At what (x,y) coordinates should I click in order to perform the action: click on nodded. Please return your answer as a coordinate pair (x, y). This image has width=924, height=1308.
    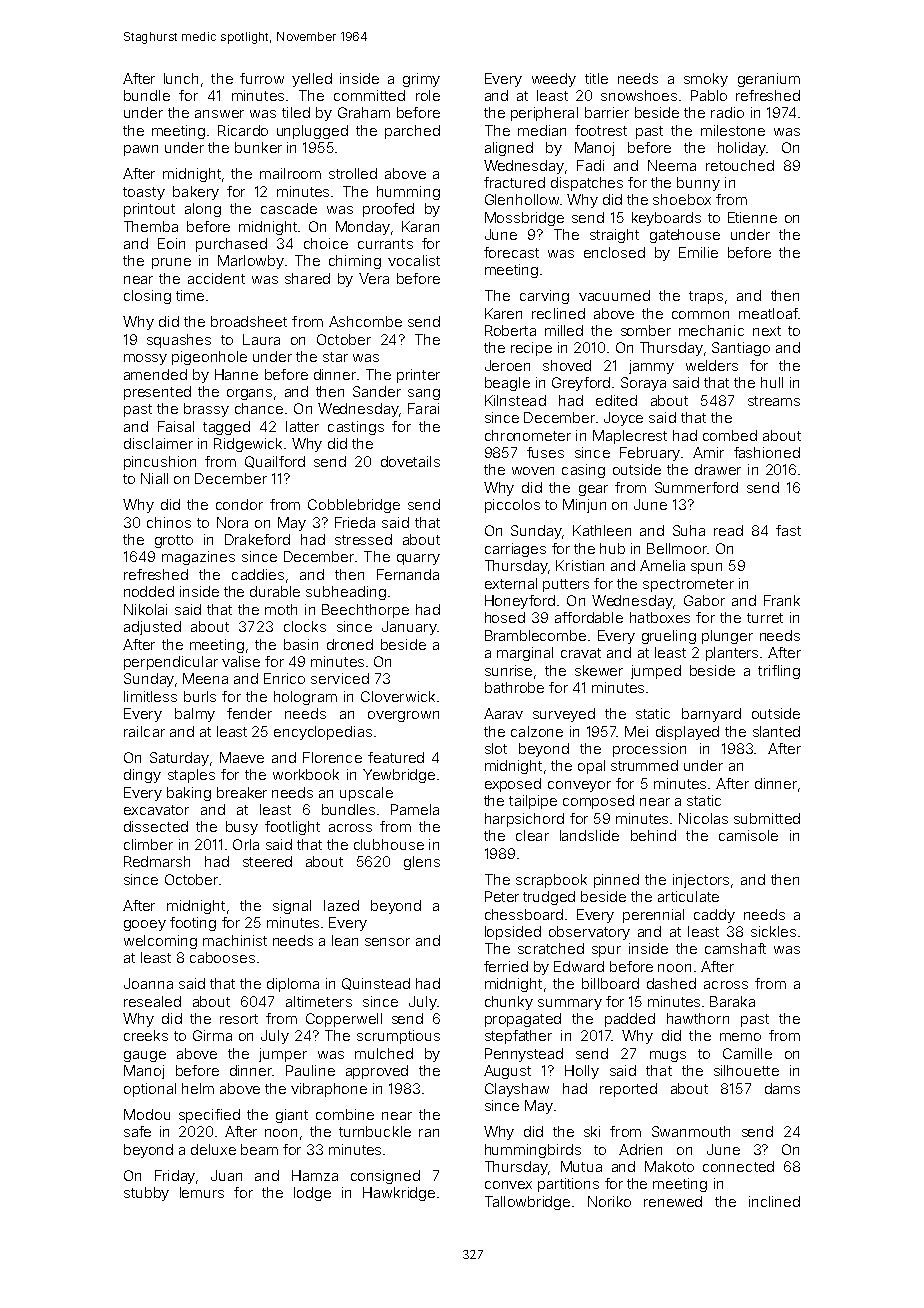
    Looking at the image, I should click on (149, 591).
